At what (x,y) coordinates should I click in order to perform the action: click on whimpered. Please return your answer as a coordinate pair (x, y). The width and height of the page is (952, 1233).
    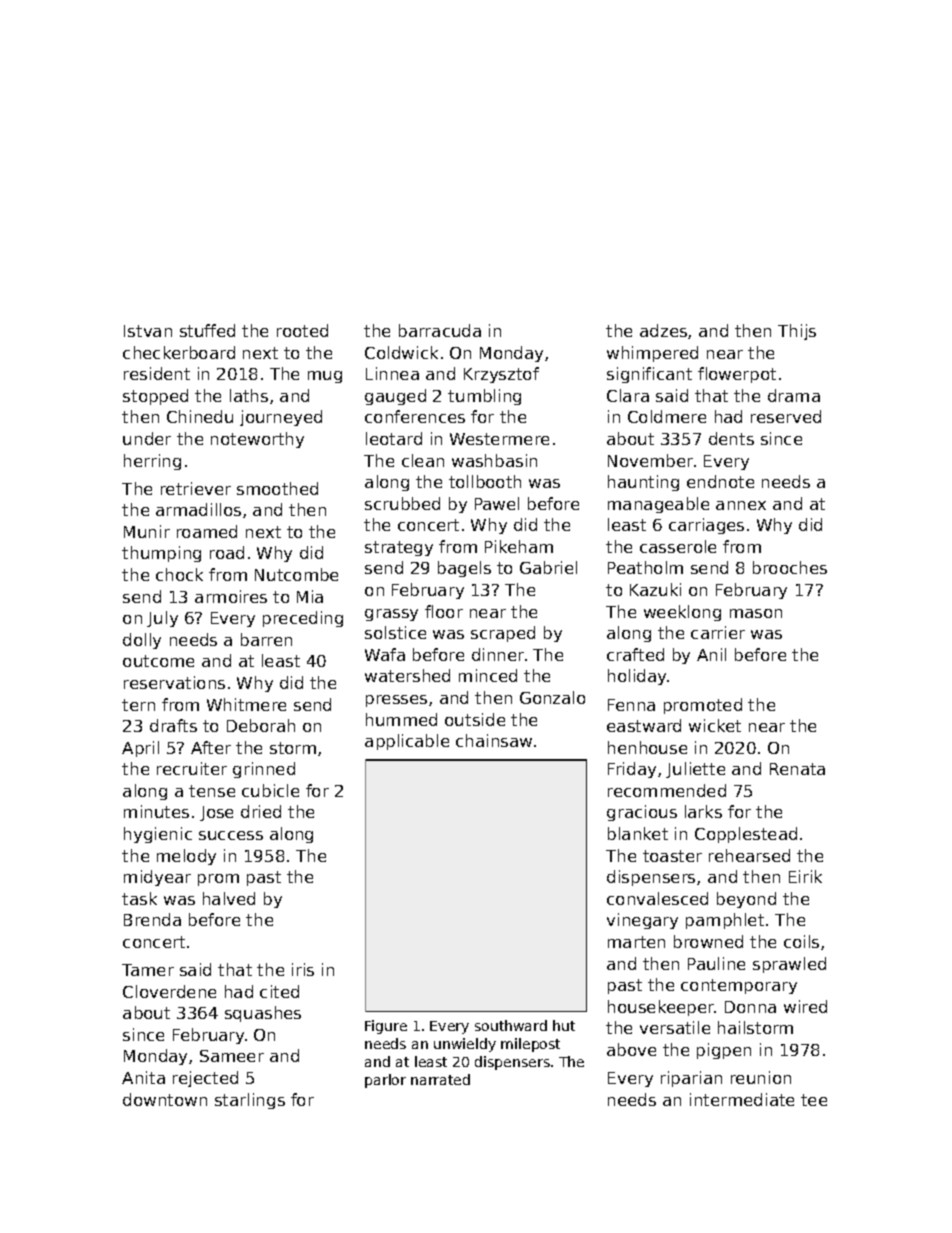
    Looking at the image, I should click on (652, 354).
